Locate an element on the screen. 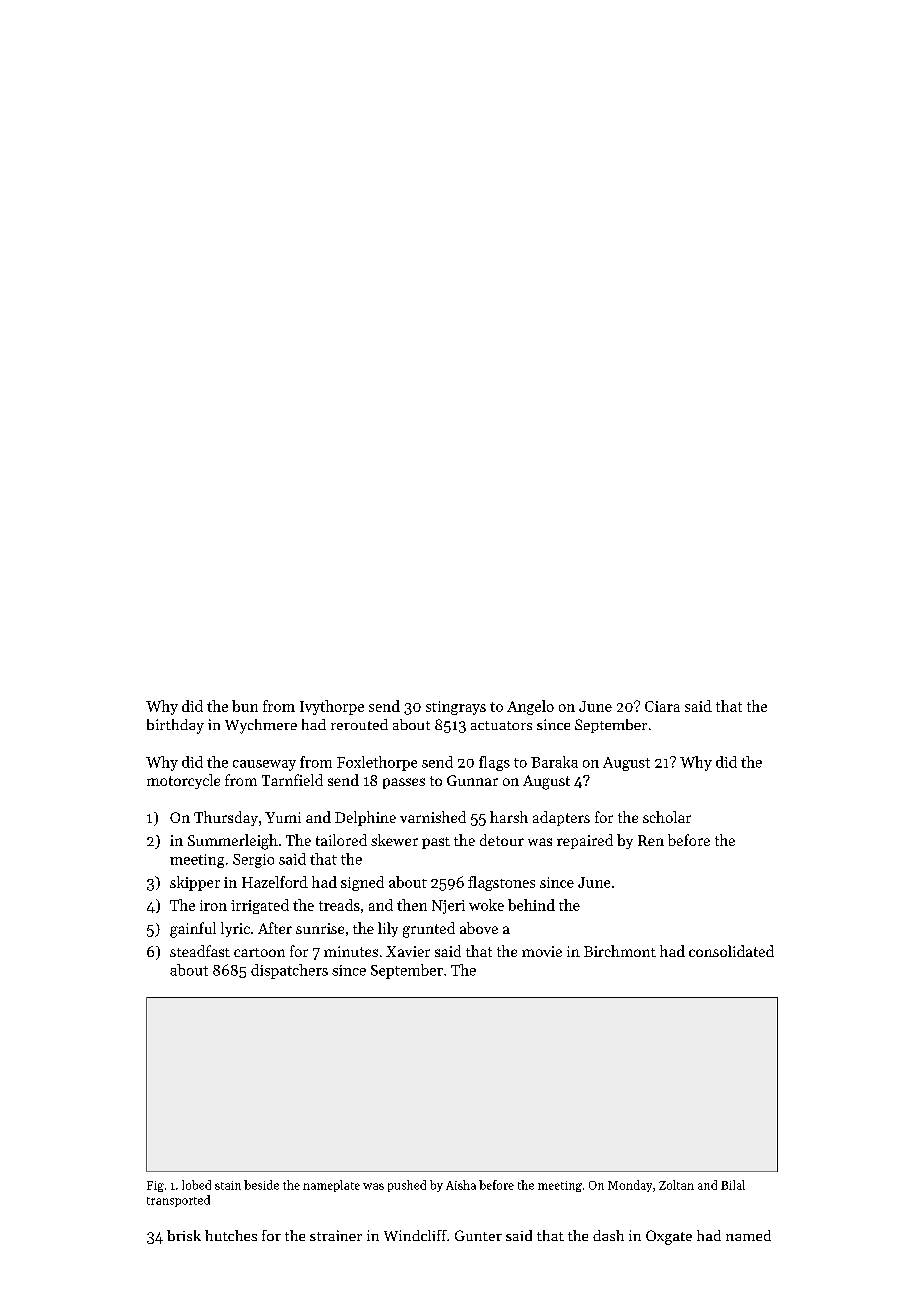 This screenshot has width=924, height=1314. above is located at coordinates (479, 928).
